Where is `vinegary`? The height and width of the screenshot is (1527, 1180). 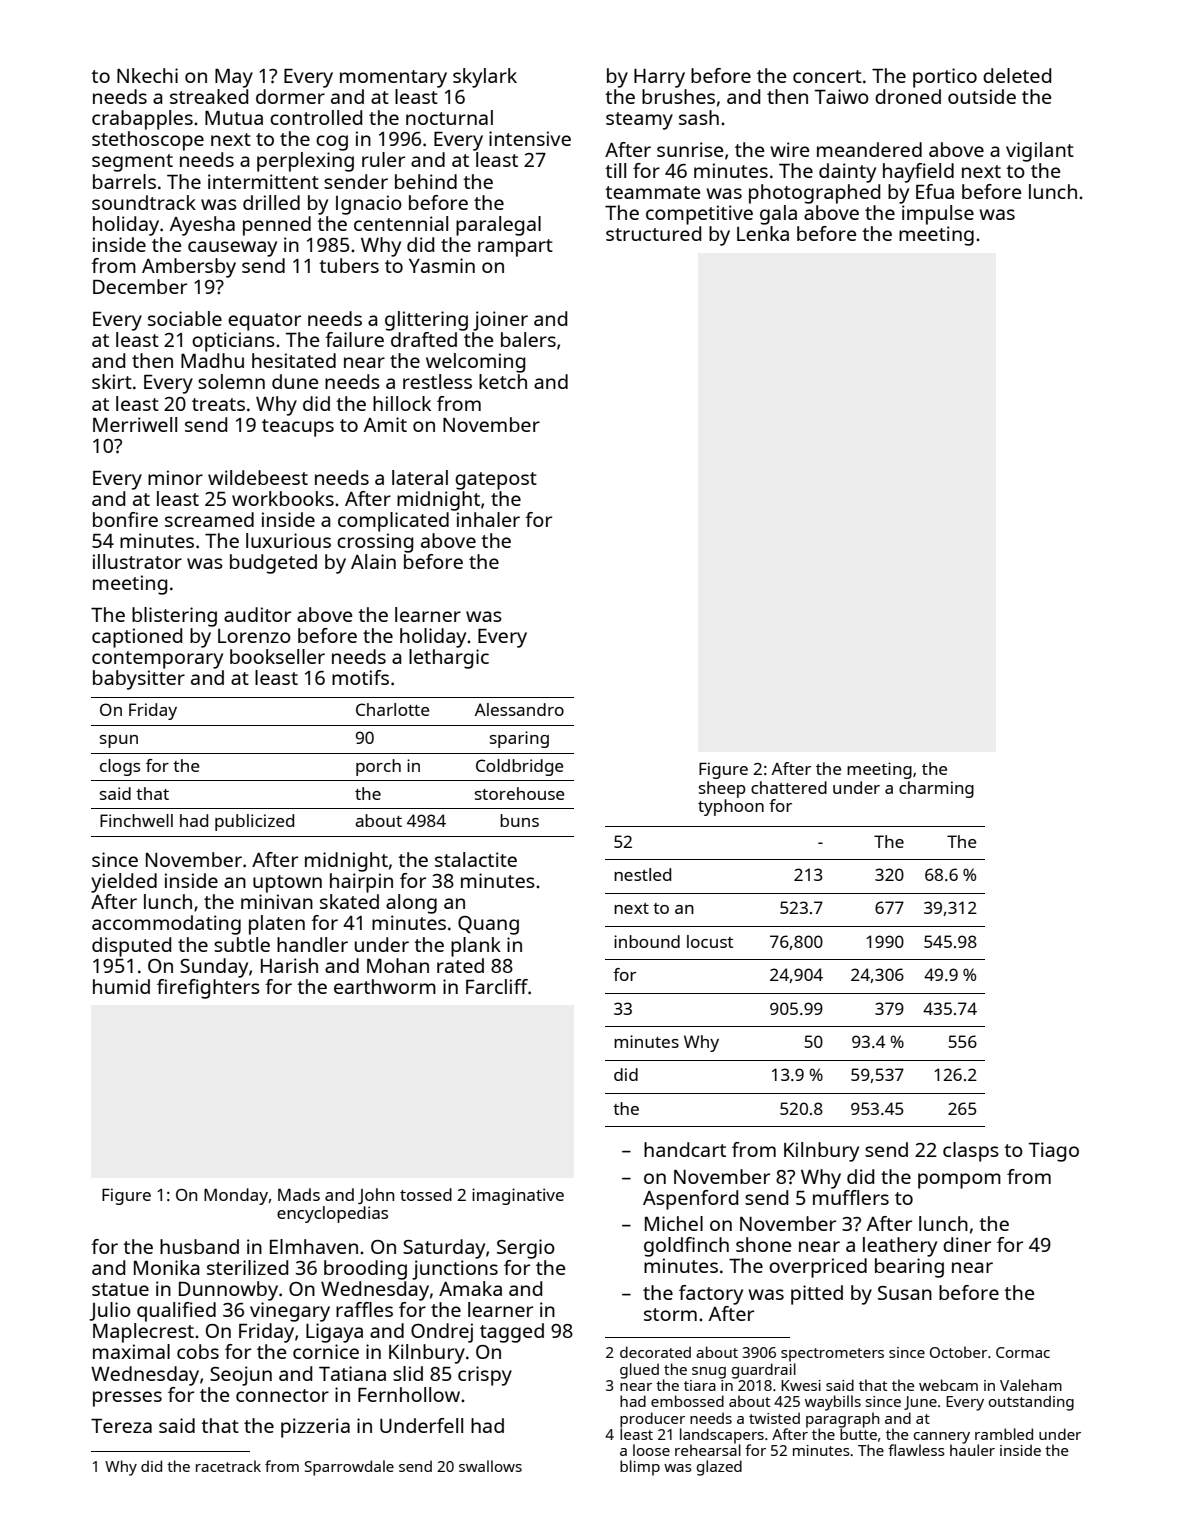 vinegary is located at coordinates (290, 1312).
